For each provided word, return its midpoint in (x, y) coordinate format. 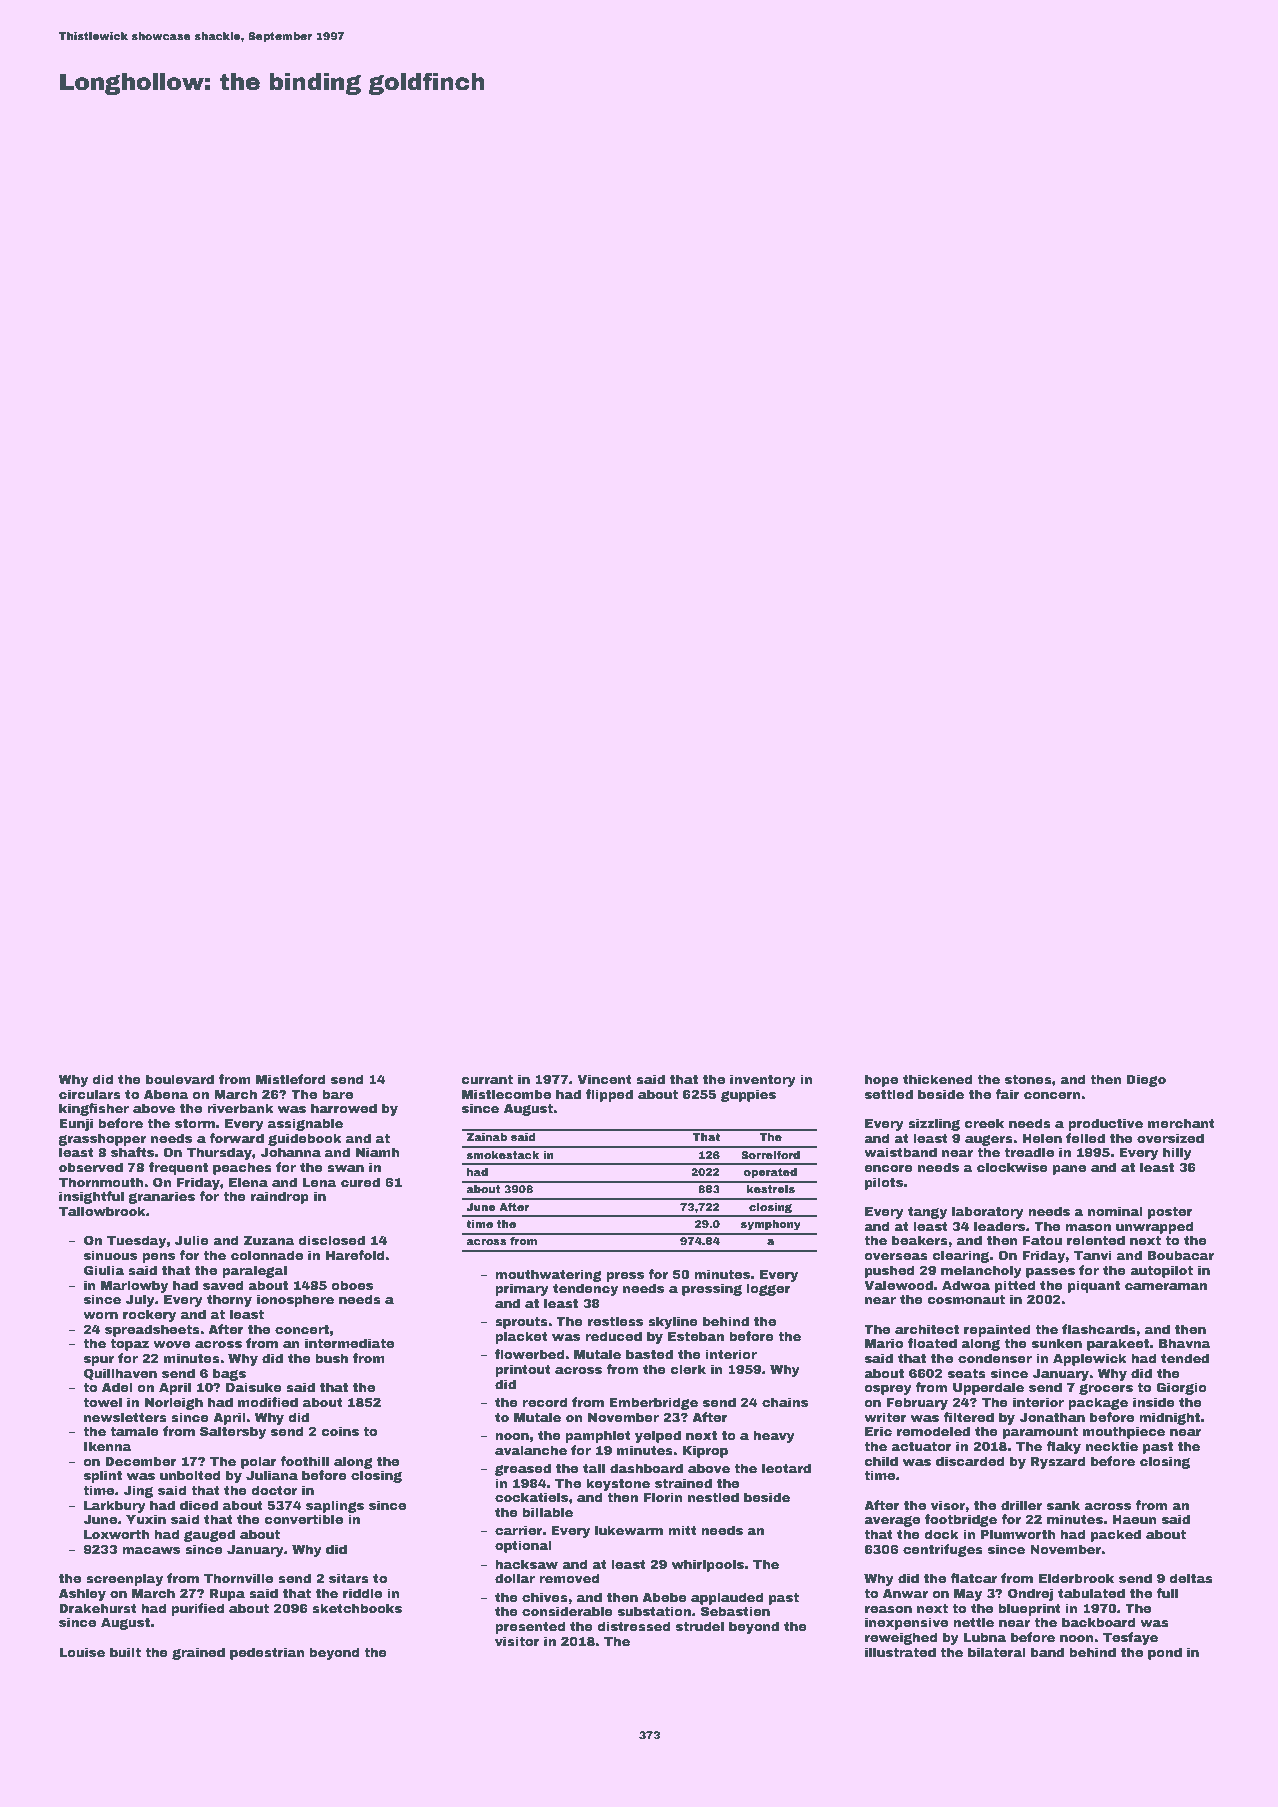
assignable (305, 1124)
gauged (209, 1535)
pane (1069, 1170)
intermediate (349, 1343)
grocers (1106, 1389)
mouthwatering (548, 1275)
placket (521, 1337)
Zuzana (269, 1240)
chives (545, 1597)
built (125, 1652)
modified (268, 1402)
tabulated (1091, 1593)
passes (1050, 1273)
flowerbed (529, 1354)
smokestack (502, 1155)
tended (1185, 1358)
